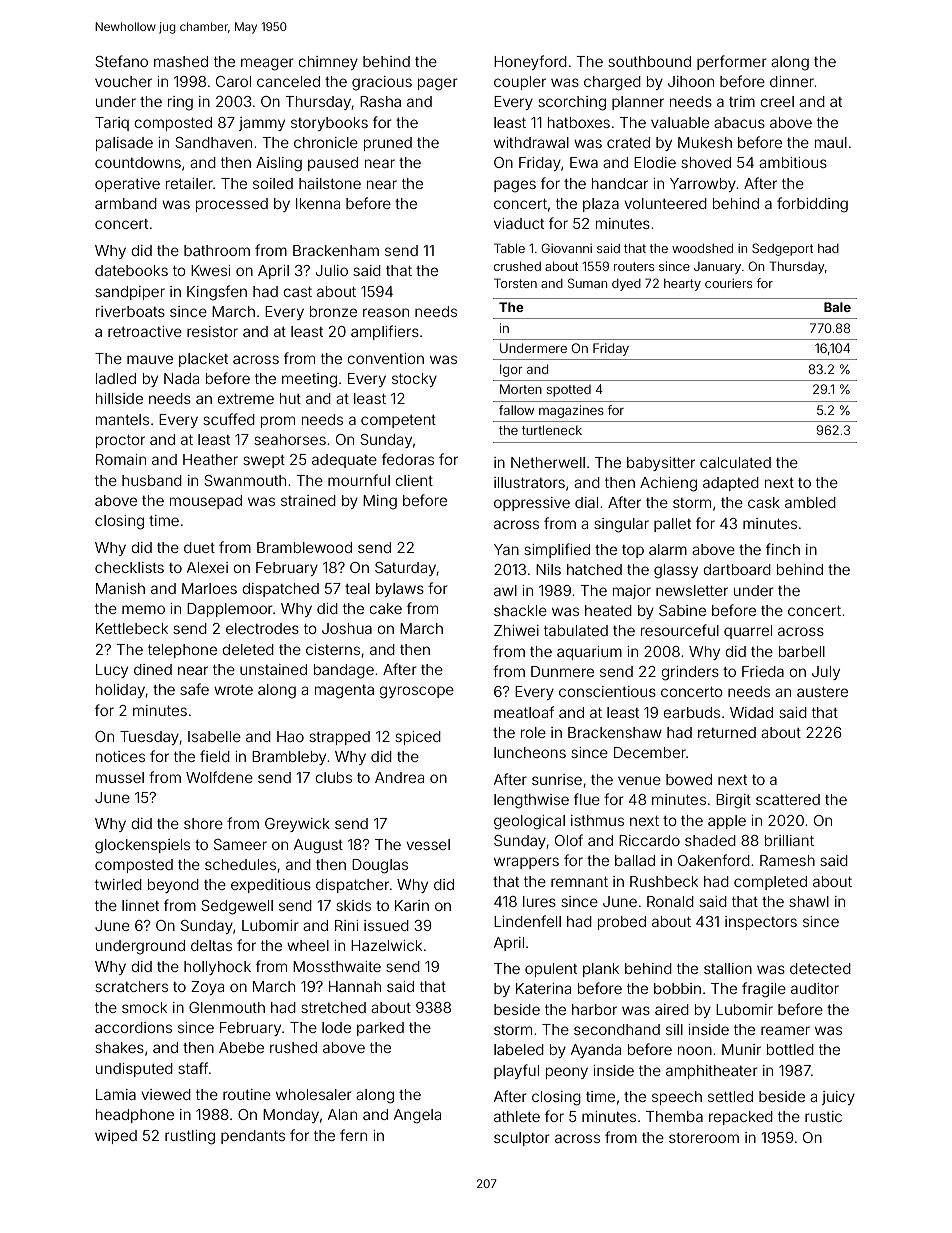 The width and height of the screenshot is (952, 1233). I want to click on twirled, so click(118, 884).
